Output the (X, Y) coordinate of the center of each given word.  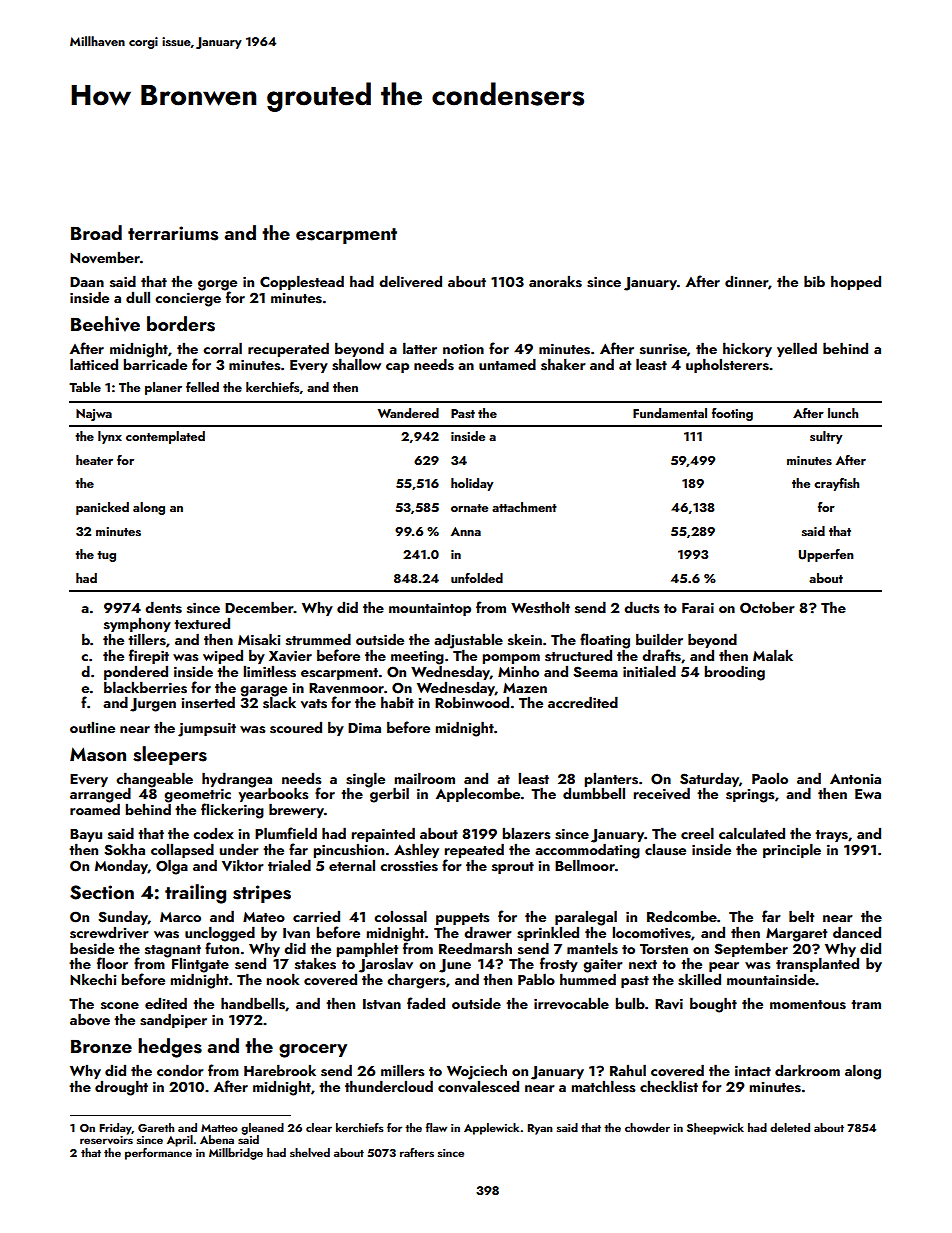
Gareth (156, 1127)
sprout (513, 868)
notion (463, 349)
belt (802, 916)
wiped (223, 657)
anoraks (555, 282)
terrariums (173, 233)
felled (202, 387)
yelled (797, 349)
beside (92, 948)
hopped (856, 282)
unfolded (477, 578)
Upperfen (826, 555)
